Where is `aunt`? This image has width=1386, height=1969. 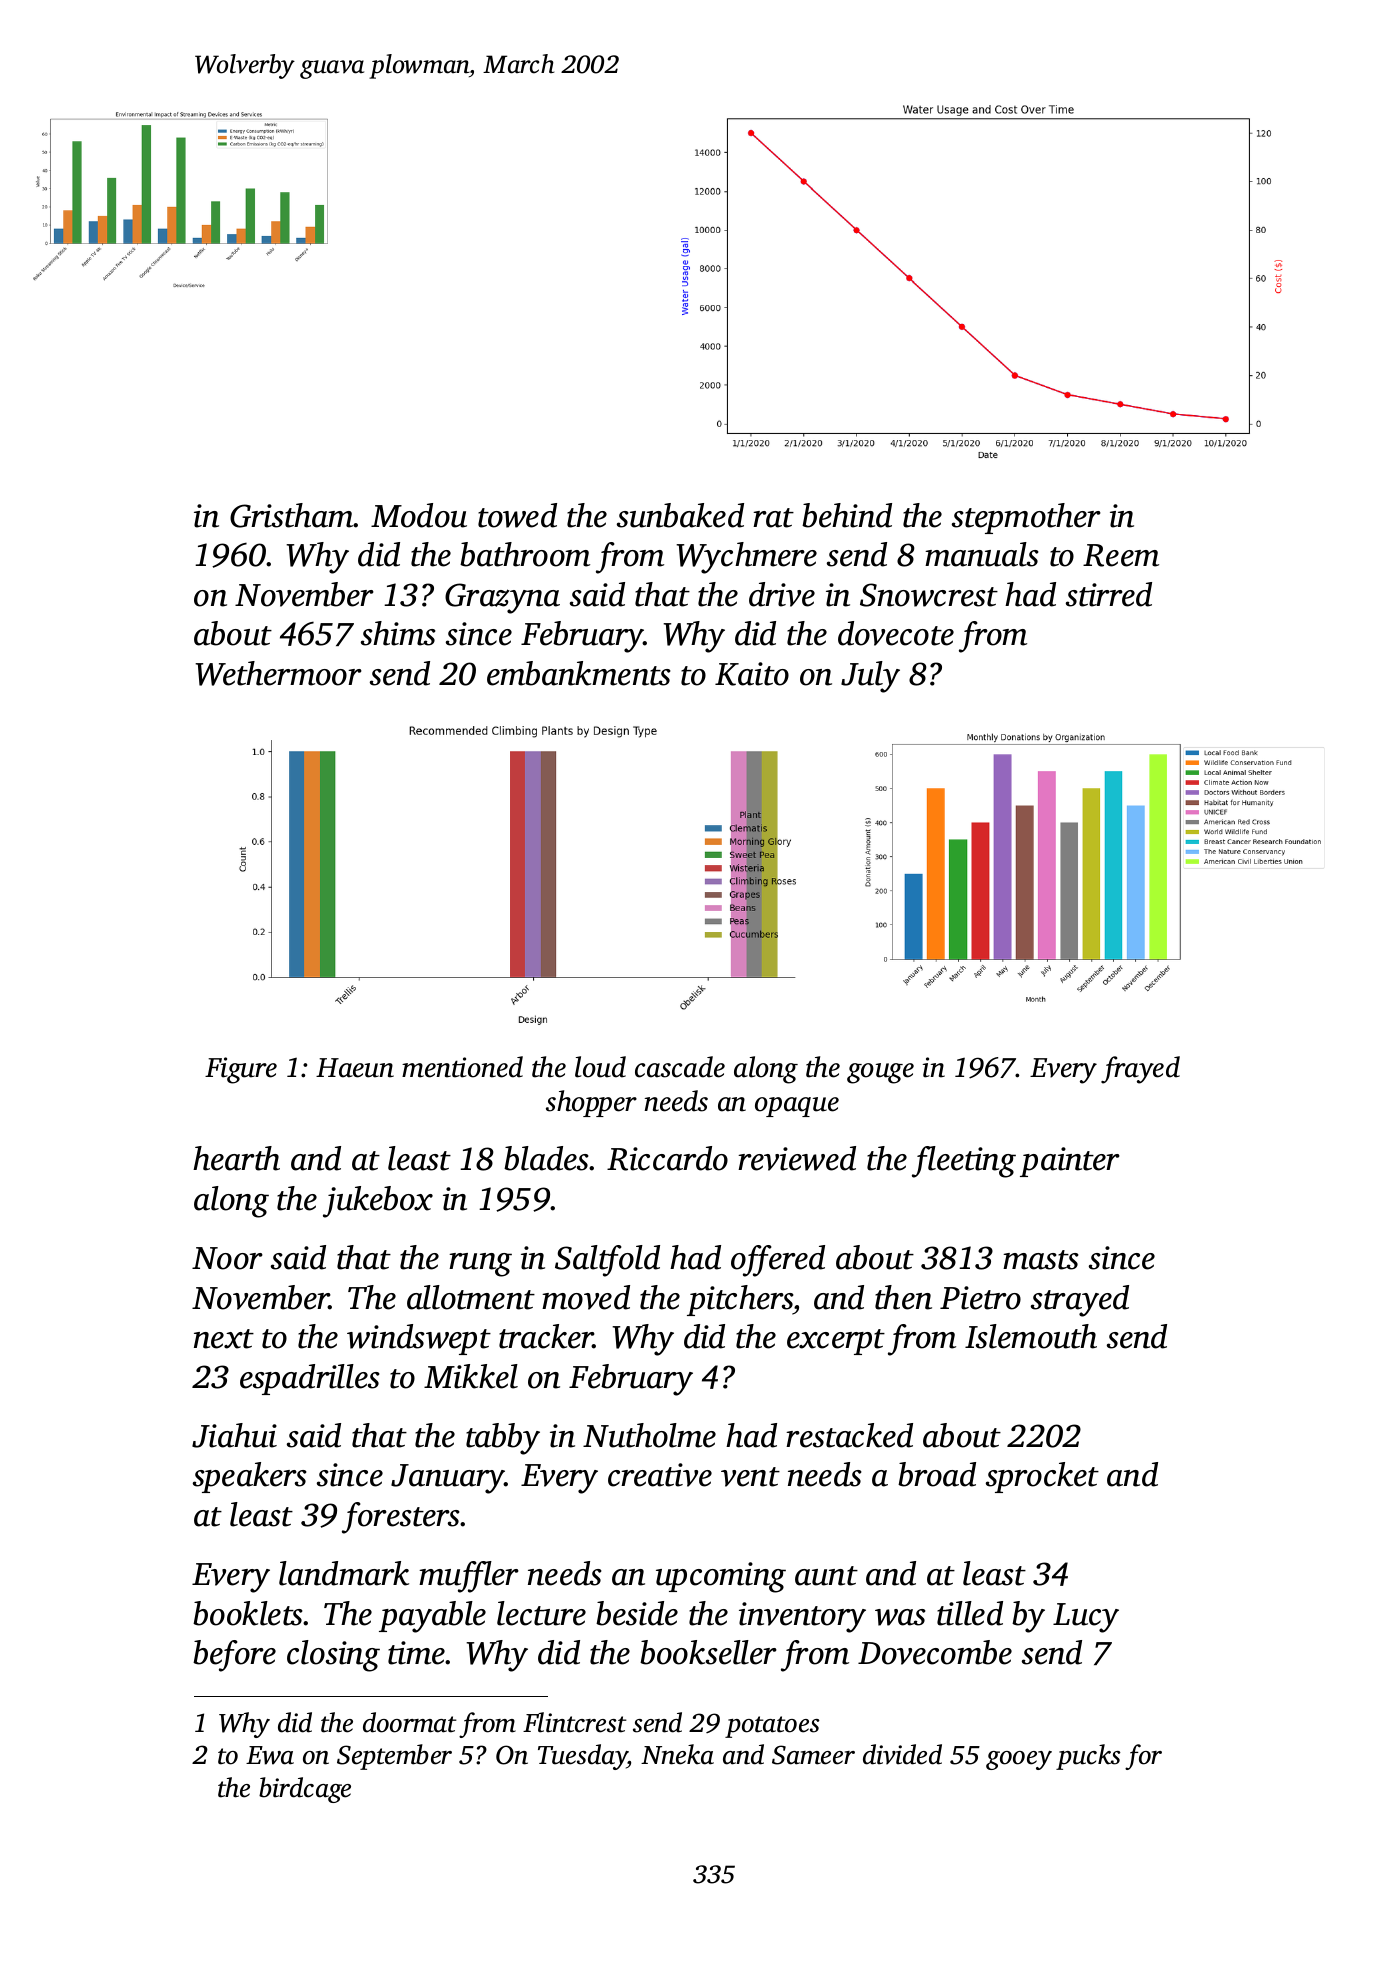
aunt is located at coordinates (826, 1576).
